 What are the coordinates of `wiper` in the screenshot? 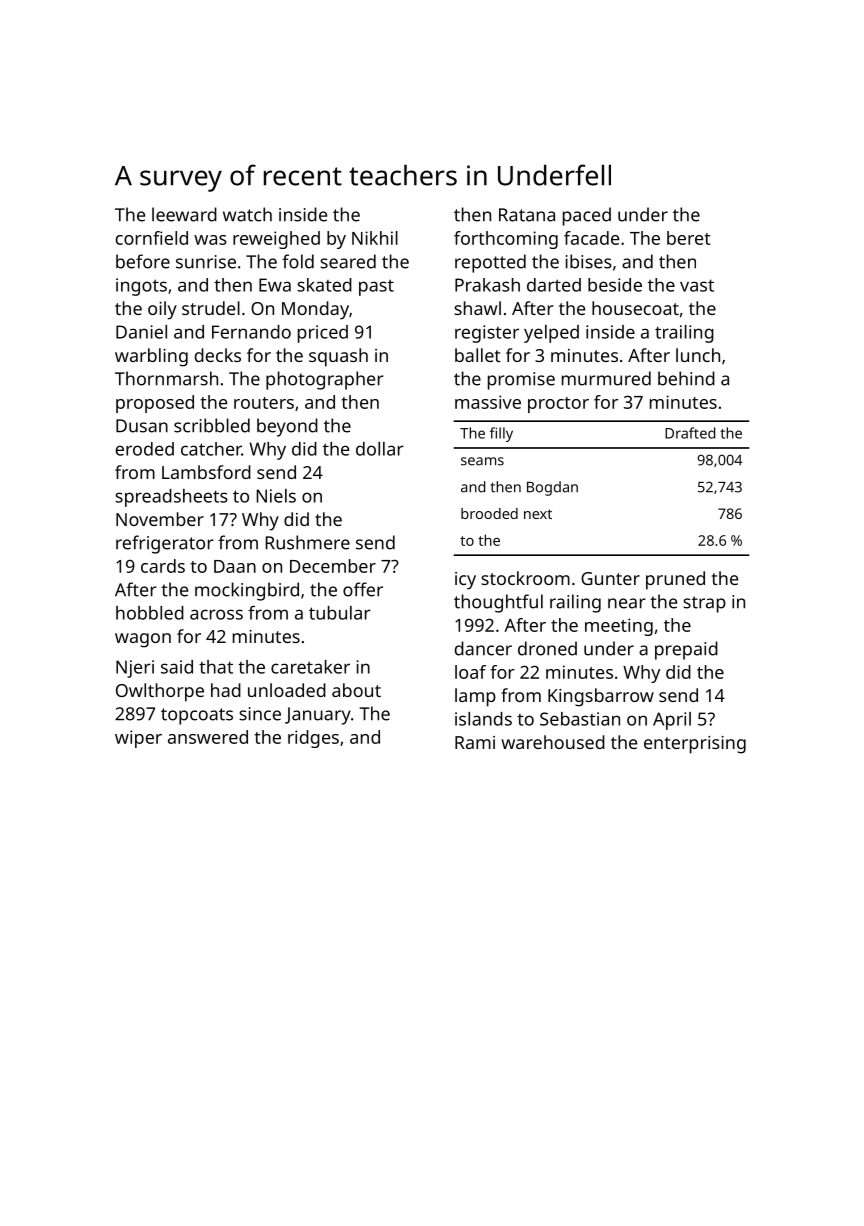 It's located at (138, 739).
